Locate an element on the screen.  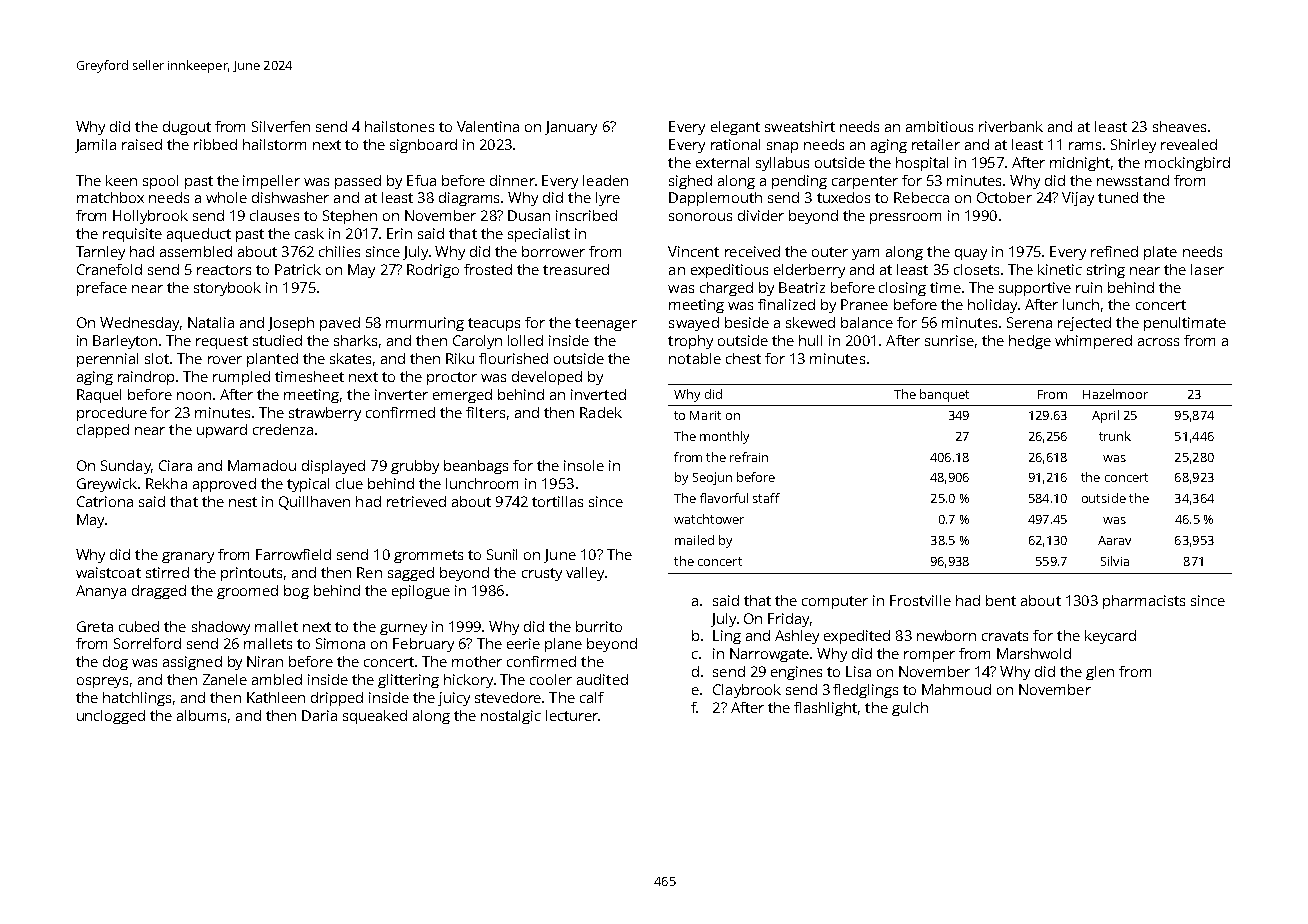
unclogged is located at coordinates (111, 717).
